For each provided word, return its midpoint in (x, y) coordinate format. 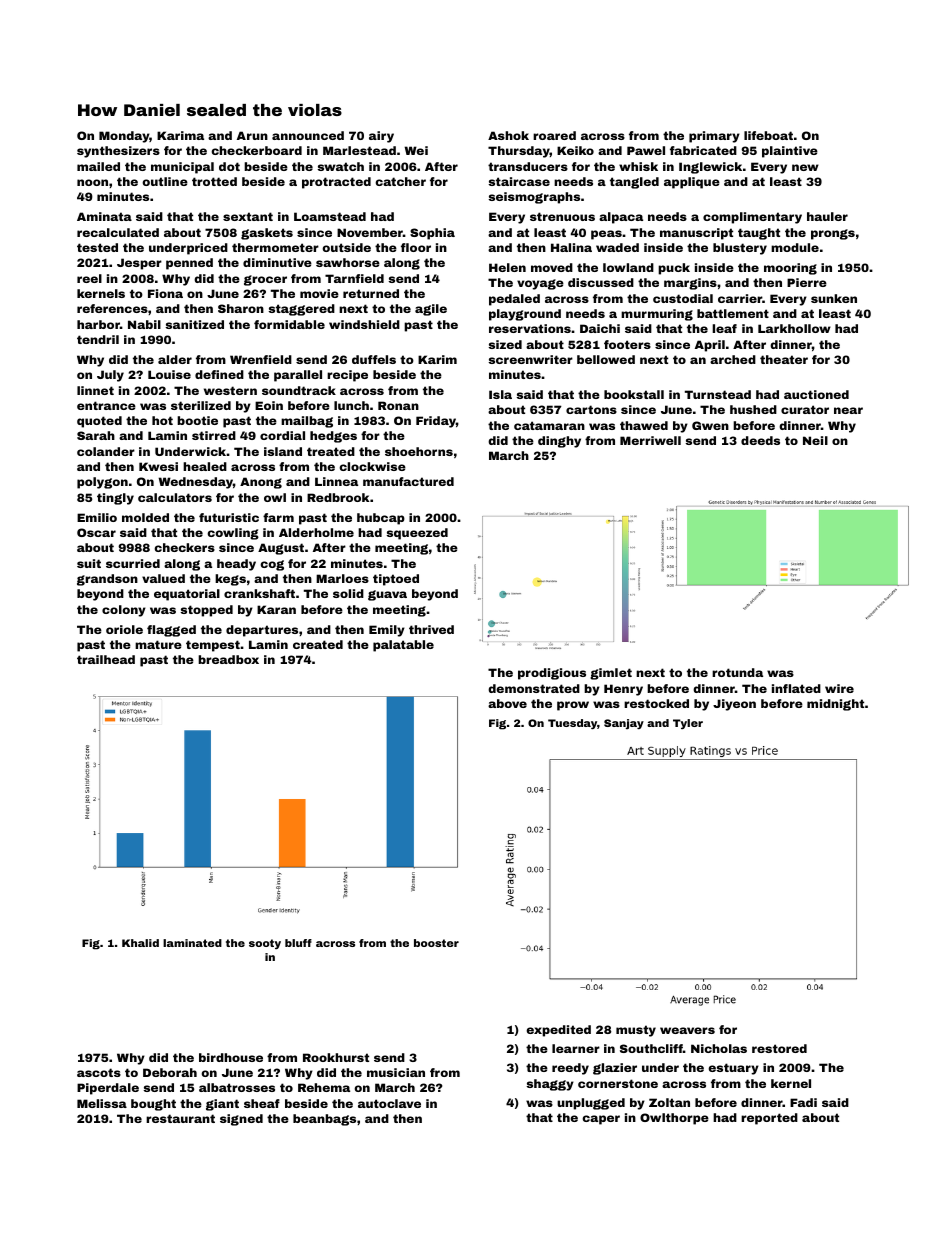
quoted (99, 422)
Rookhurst (336, 1057)
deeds (760, 440)
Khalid (140, 943)
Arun (252, 135)
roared (554, 135)
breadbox (228, 659)
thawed (644, 425)
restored (779, 1048)
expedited (558, 1031)
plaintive (790, 152)
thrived (431, 629)
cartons (591, 409)
